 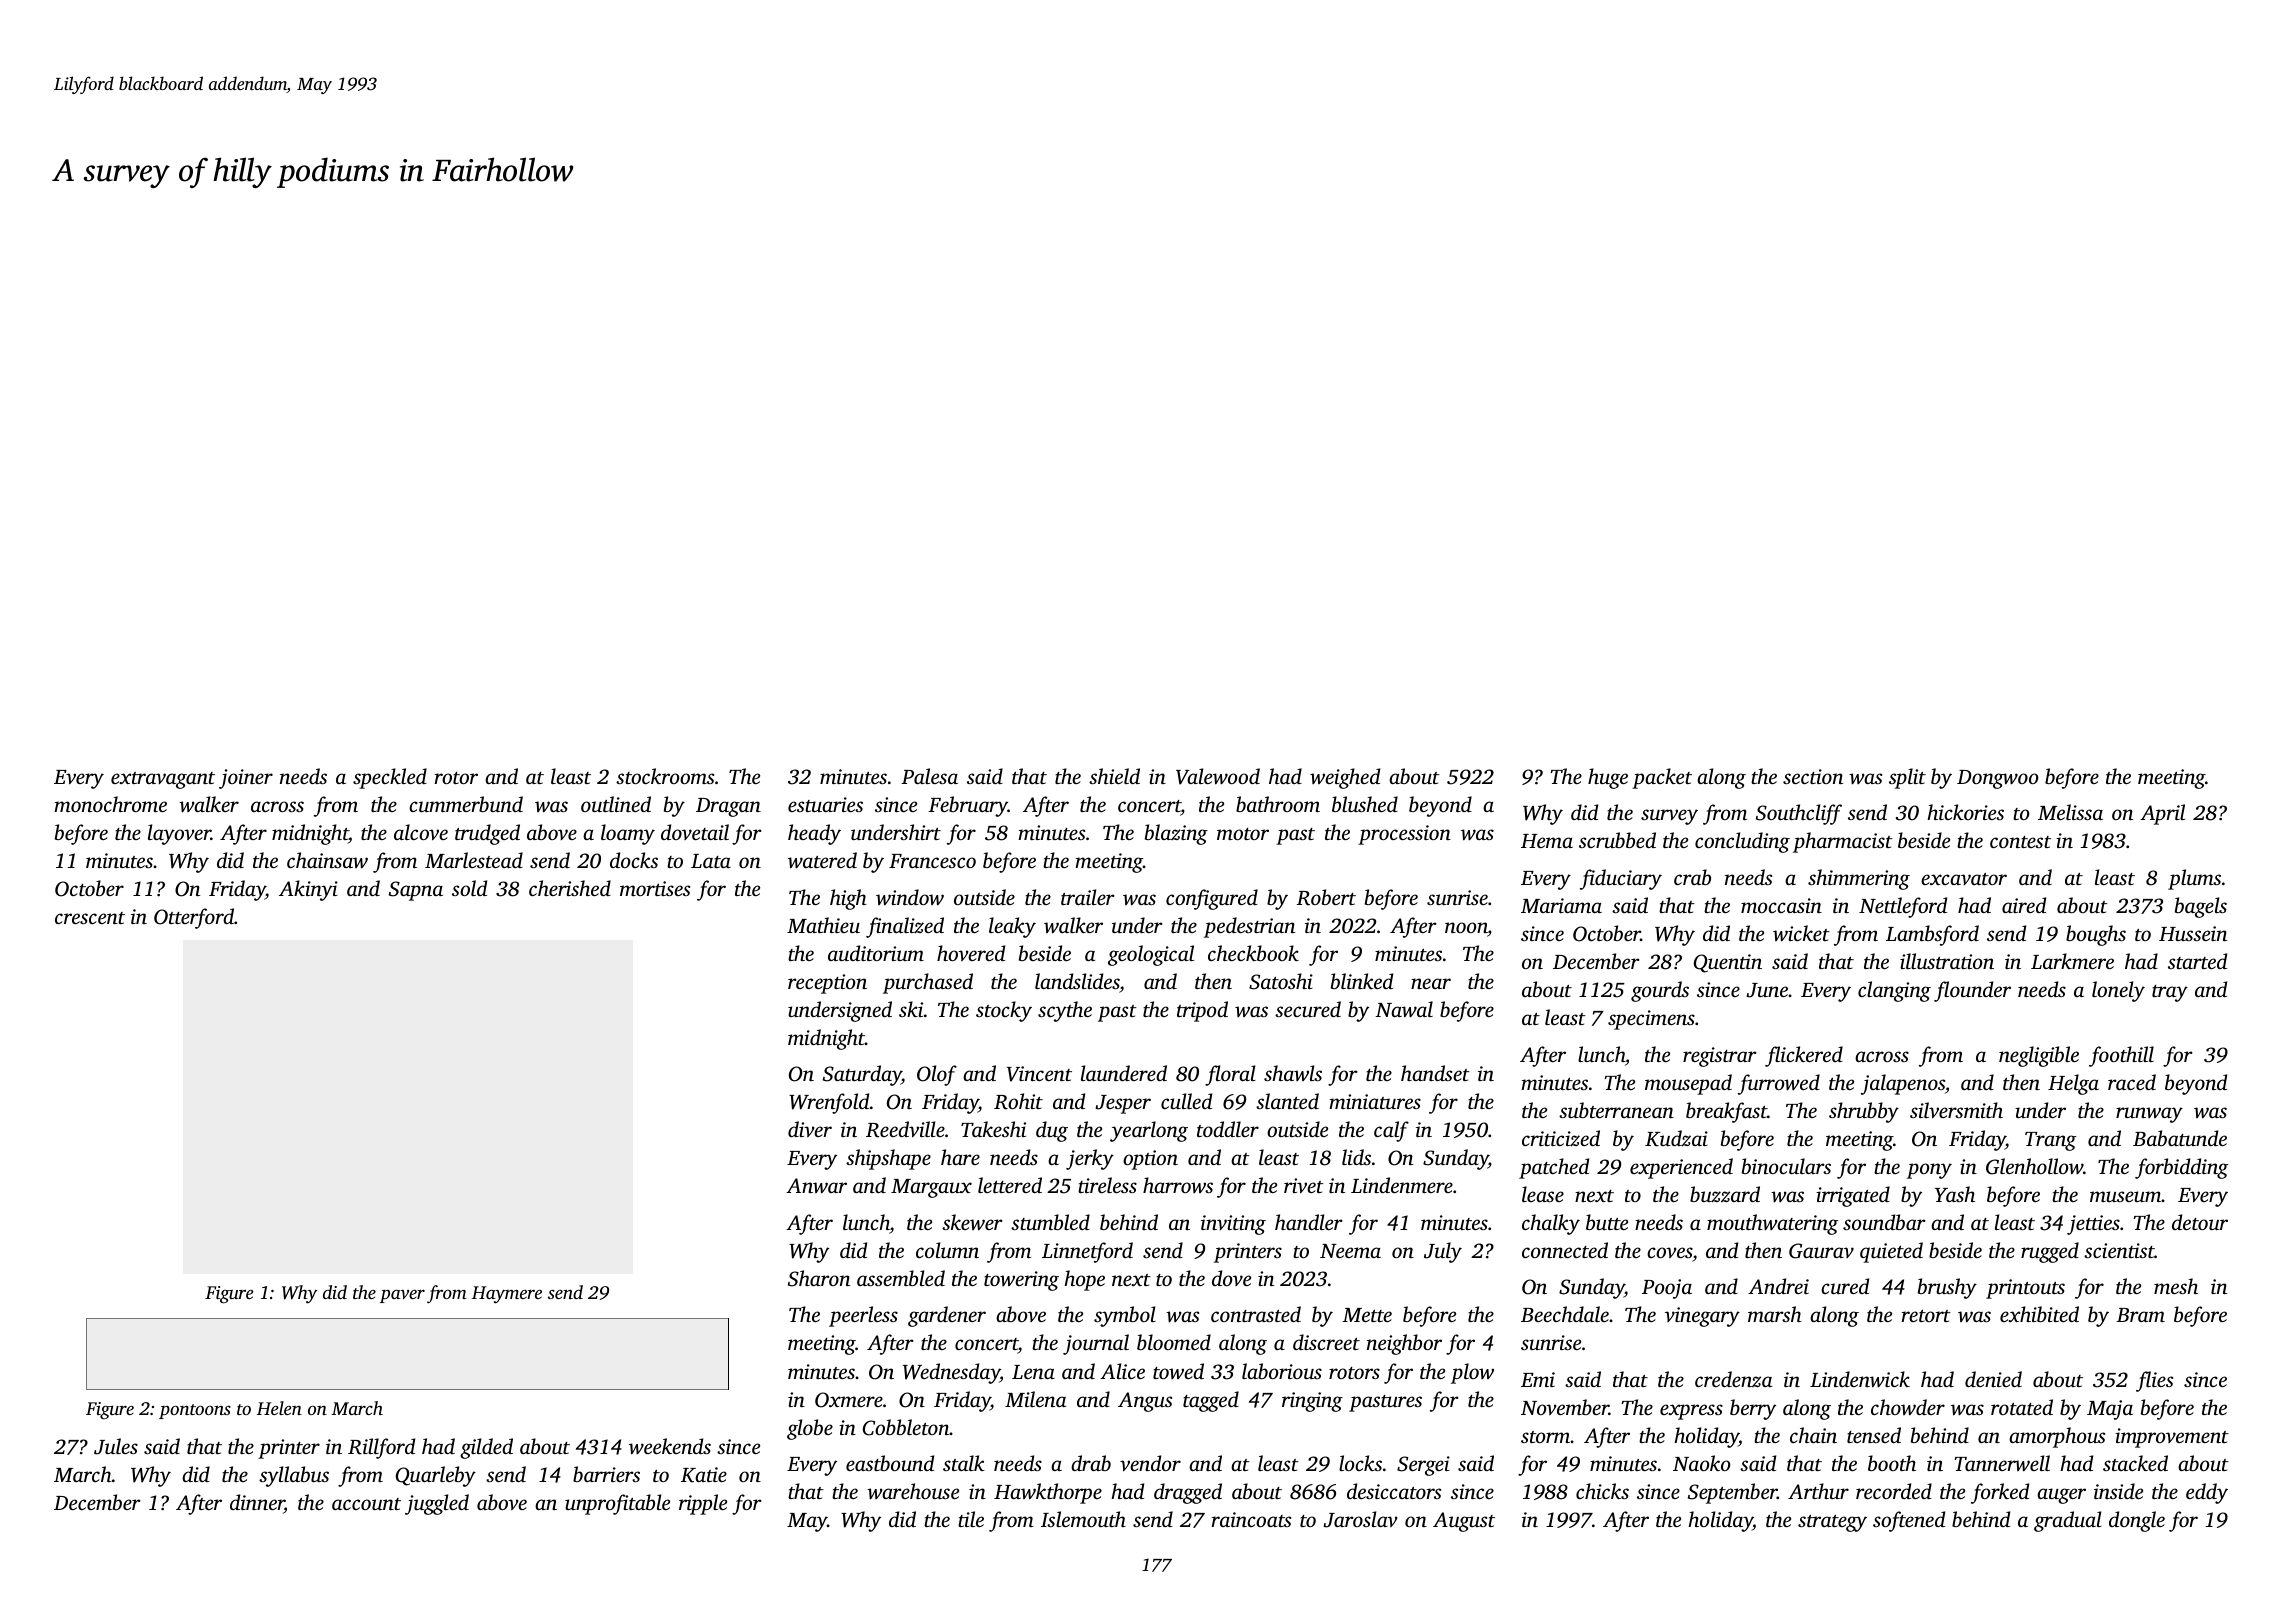 What do you see at coordinates (163, 780) in the page?
I see `extravagant` at bounding box center [163, 780].
